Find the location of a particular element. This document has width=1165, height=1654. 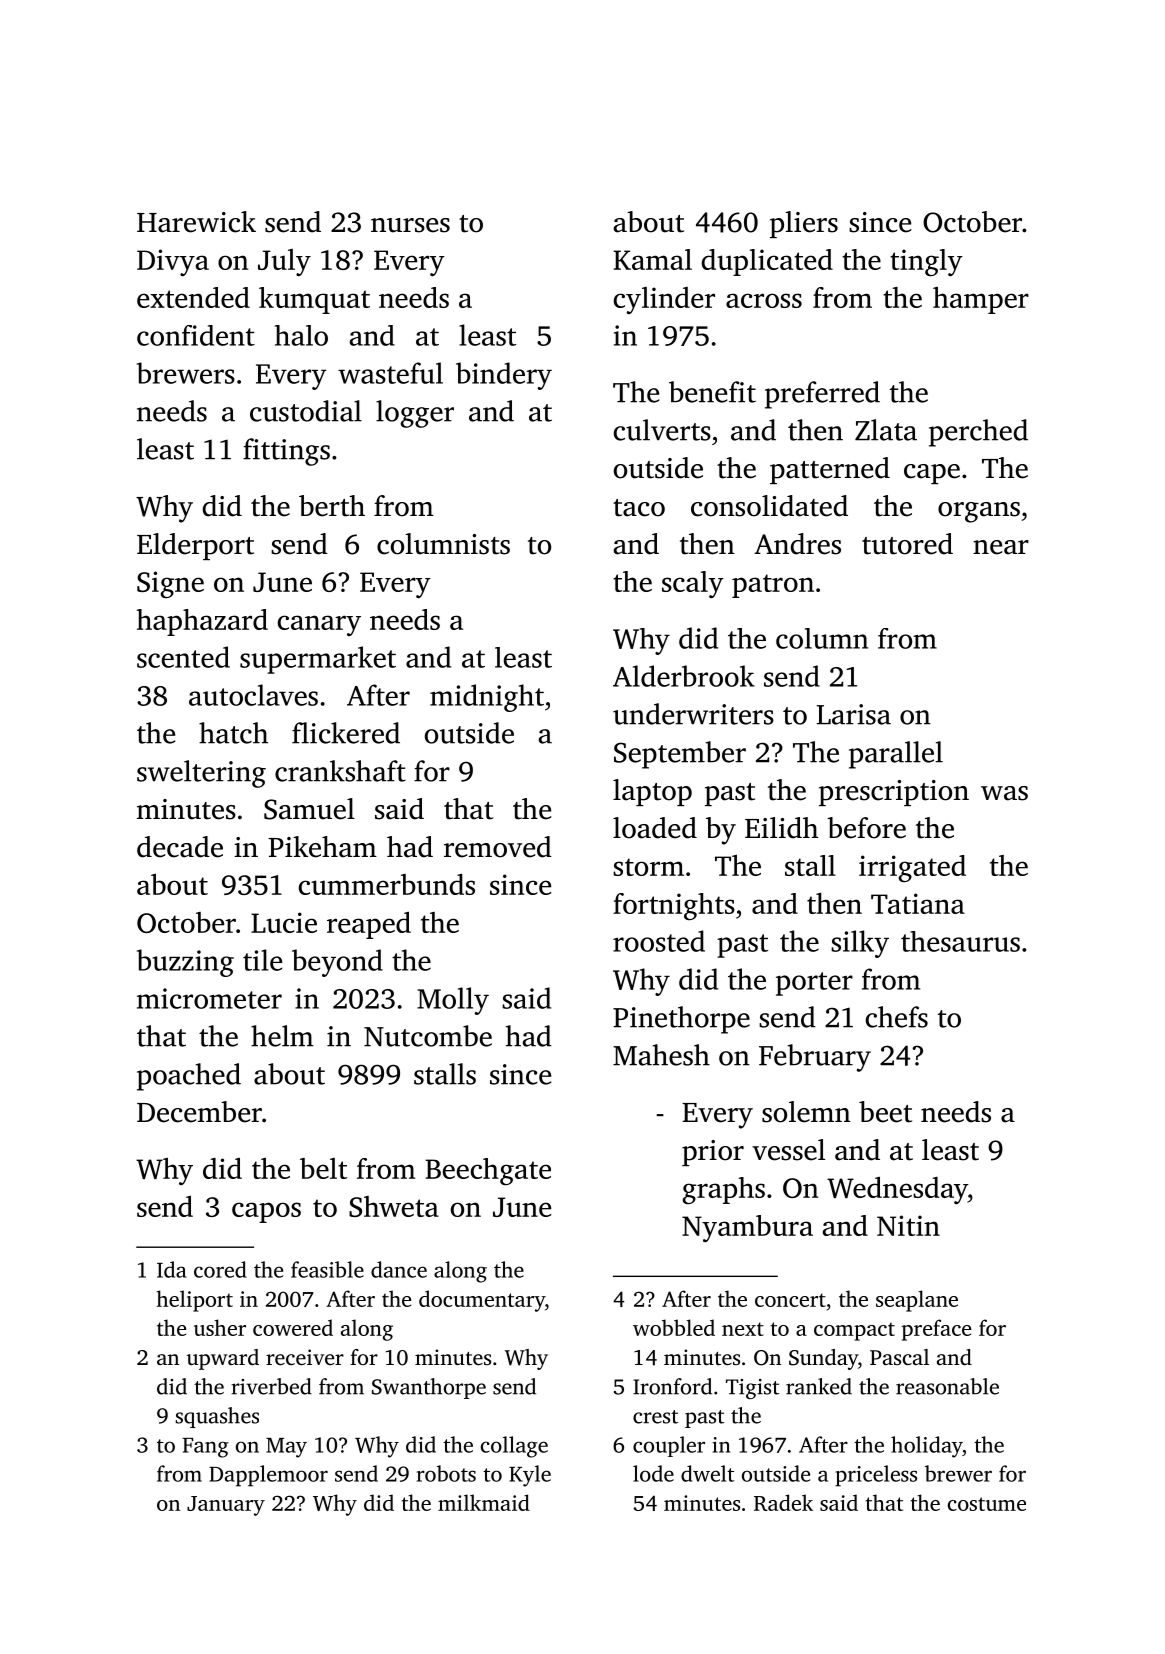

roosted is located at coordinates (659, 941).
